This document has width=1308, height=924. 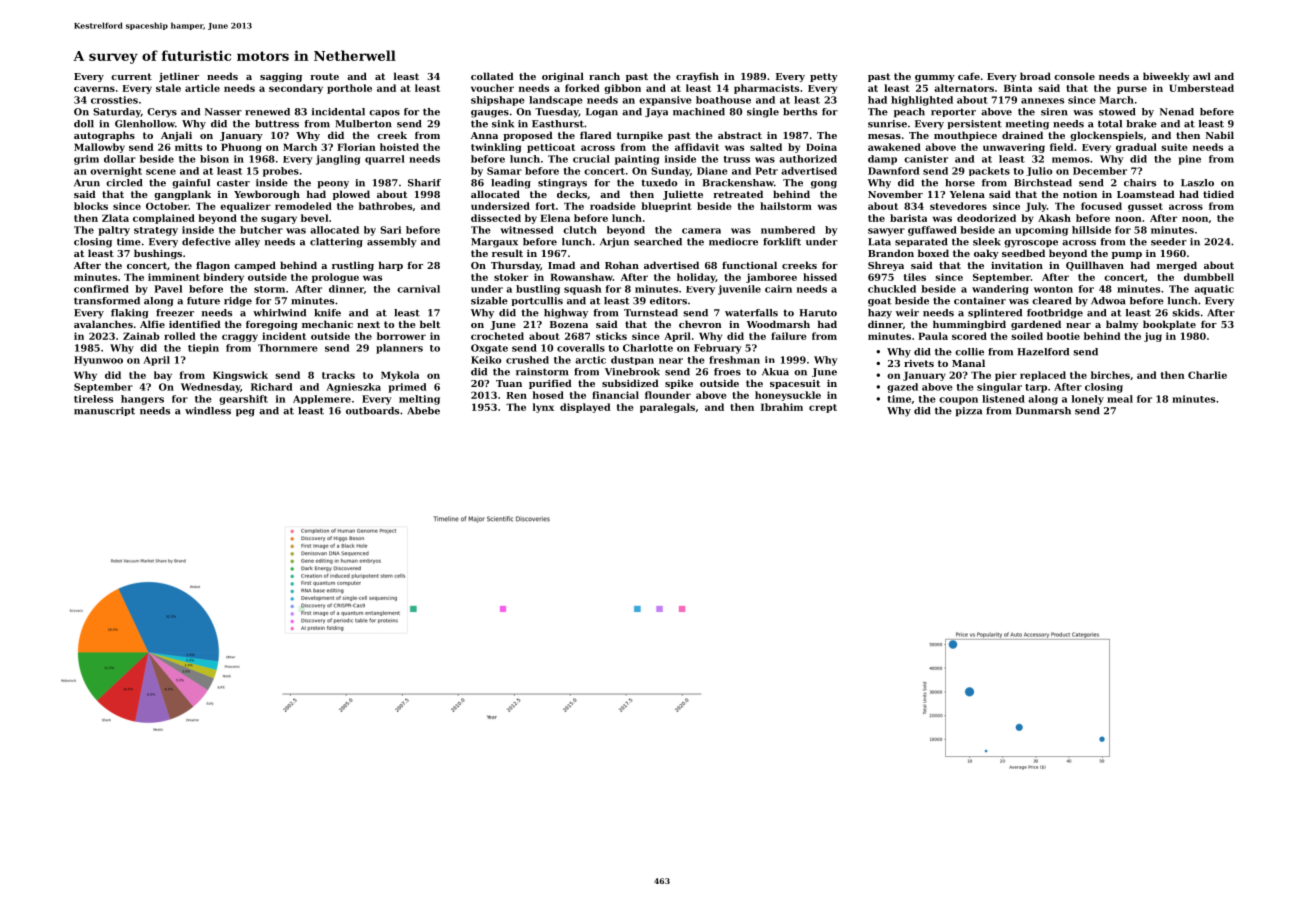 What do you see at coordinates (566, 314) in the document?
I see `highway` at bounding box center [566, 314].
